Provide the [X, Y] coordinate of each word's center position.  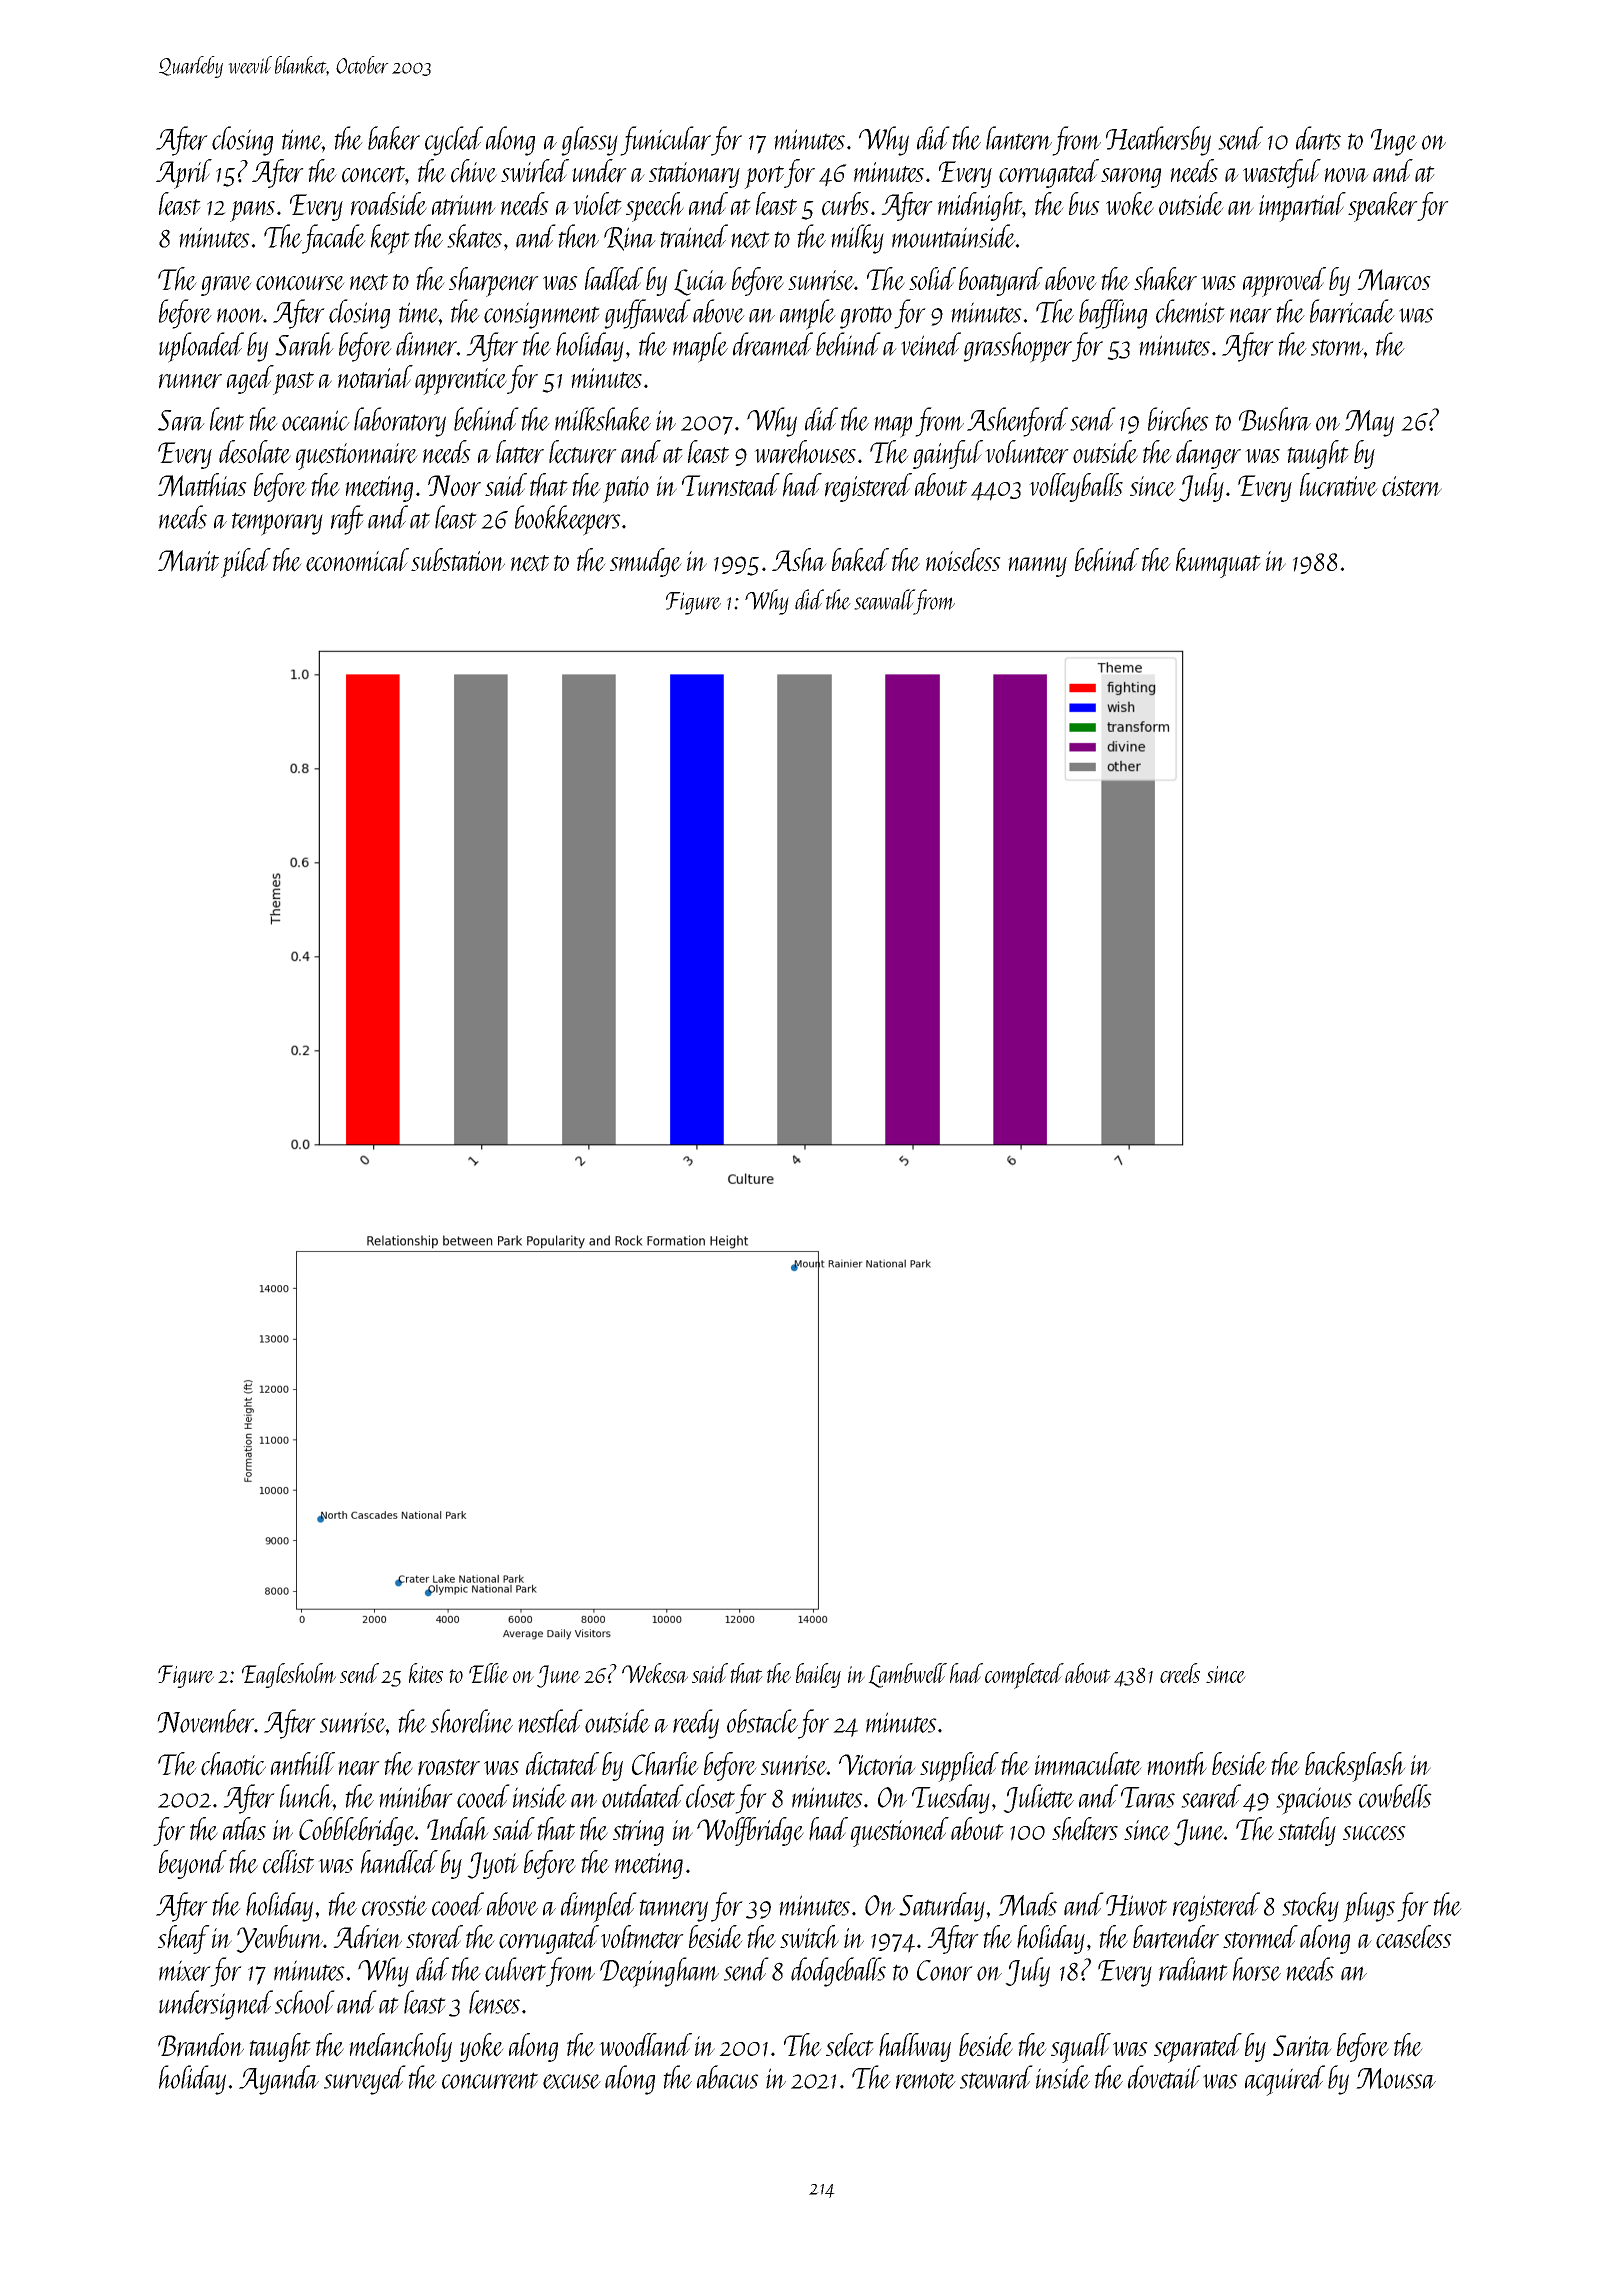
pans [252, 211]
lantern [1019, 138]
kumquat [1218, 563]
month [1177, 1764]
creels [1180, 1673]
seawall [884, 599]
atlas [244, 1828]
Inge [1394, 142]
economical [357, 560]
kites [426, 1673]
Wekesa [655, 1673]
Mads [1028, 1904]
